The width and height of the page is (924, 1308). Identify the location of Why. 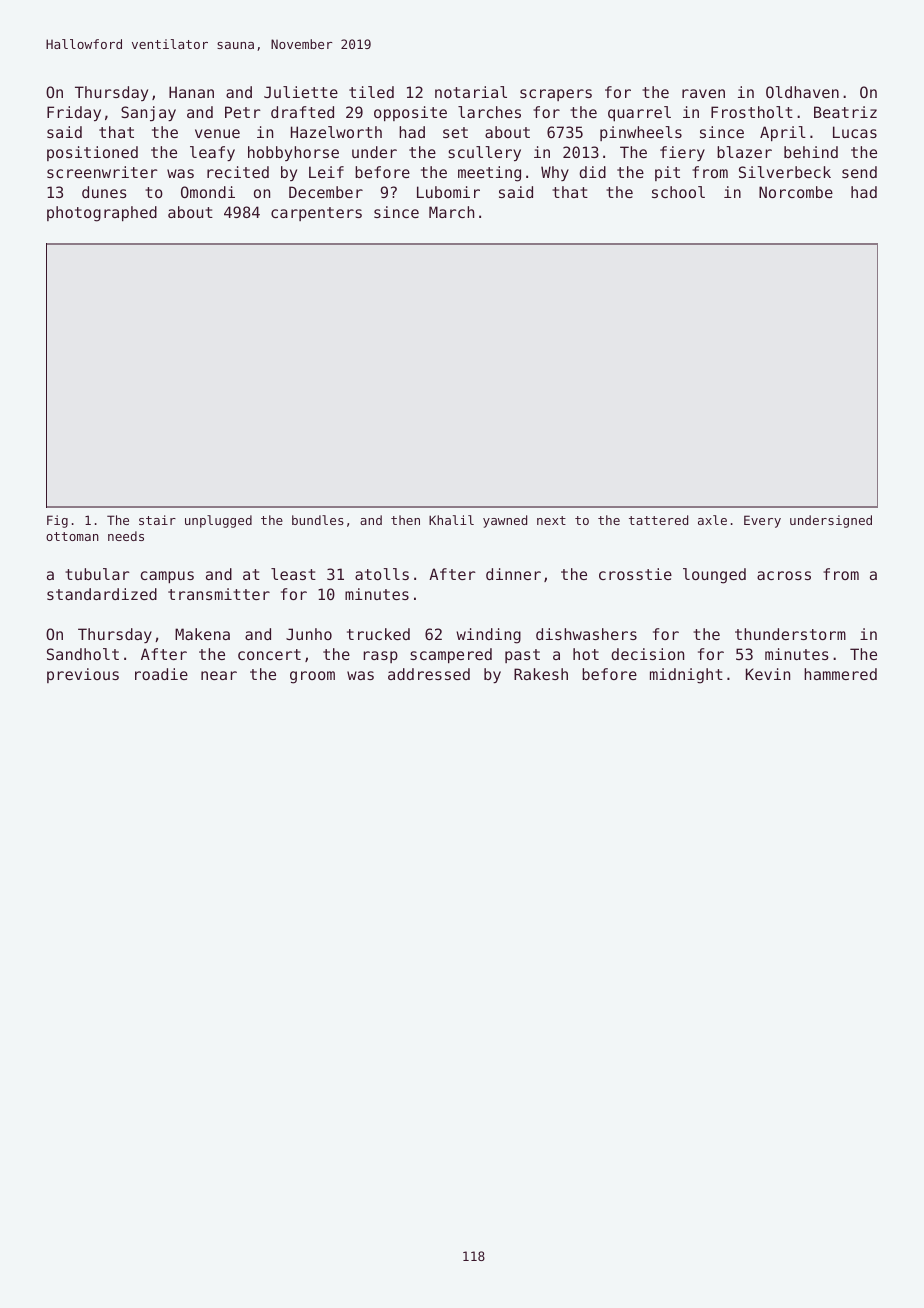
(555, 173).
